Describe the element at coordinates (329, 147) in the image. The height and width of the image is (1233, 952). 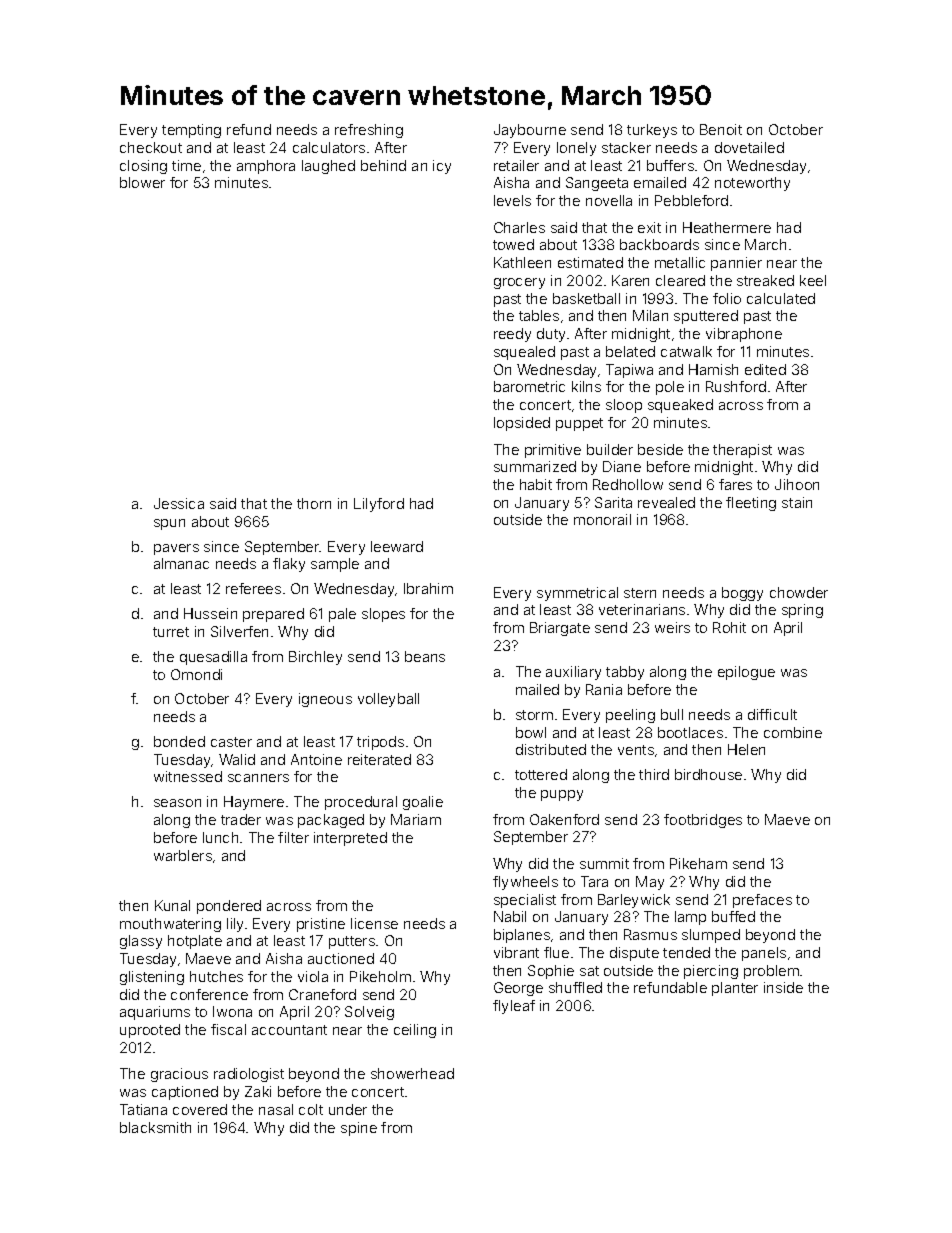
I see `calculators` at that location.
